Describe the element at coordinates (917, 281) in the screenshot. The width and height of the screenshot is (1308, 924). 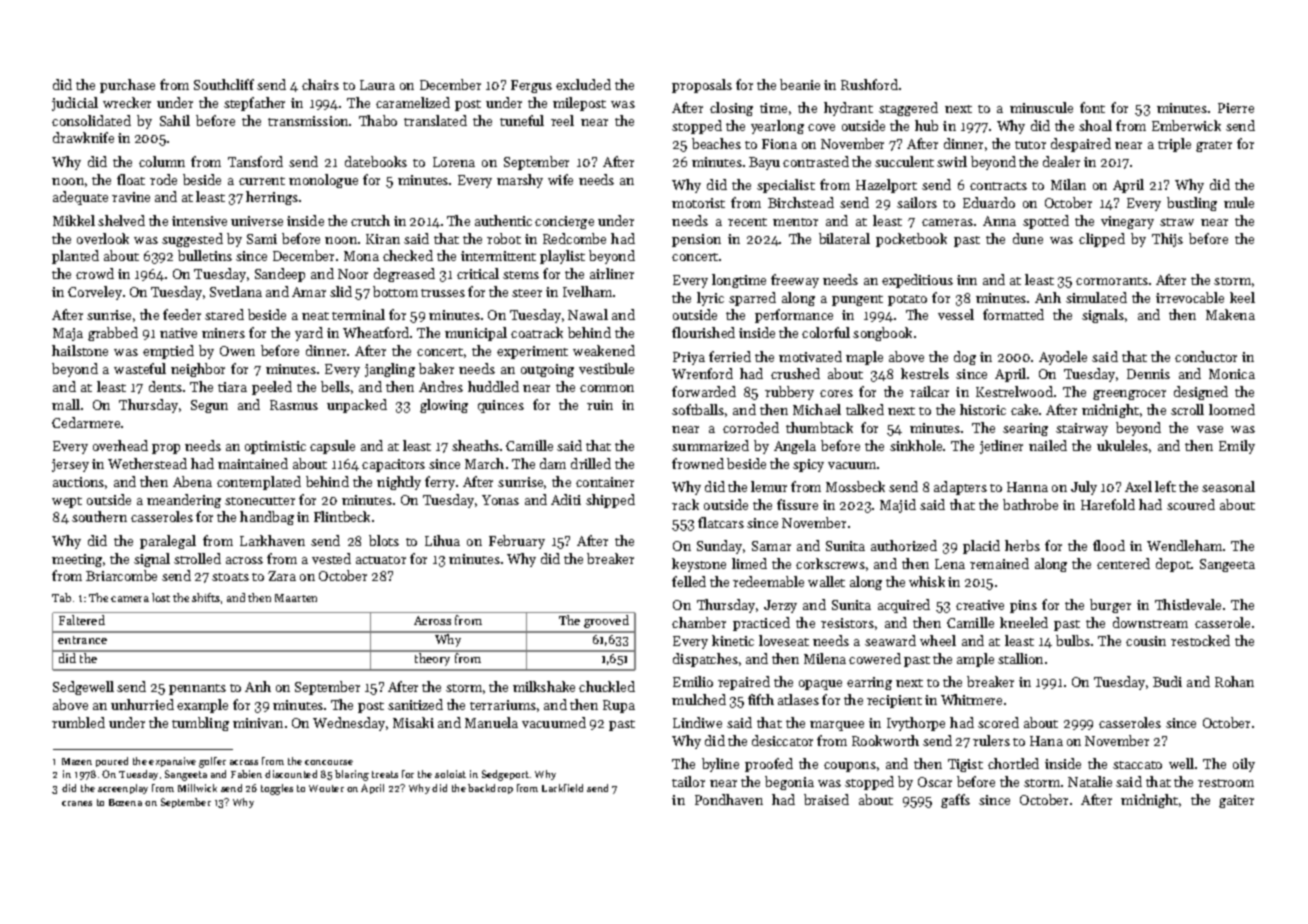
I see `expeditious` at that location.
